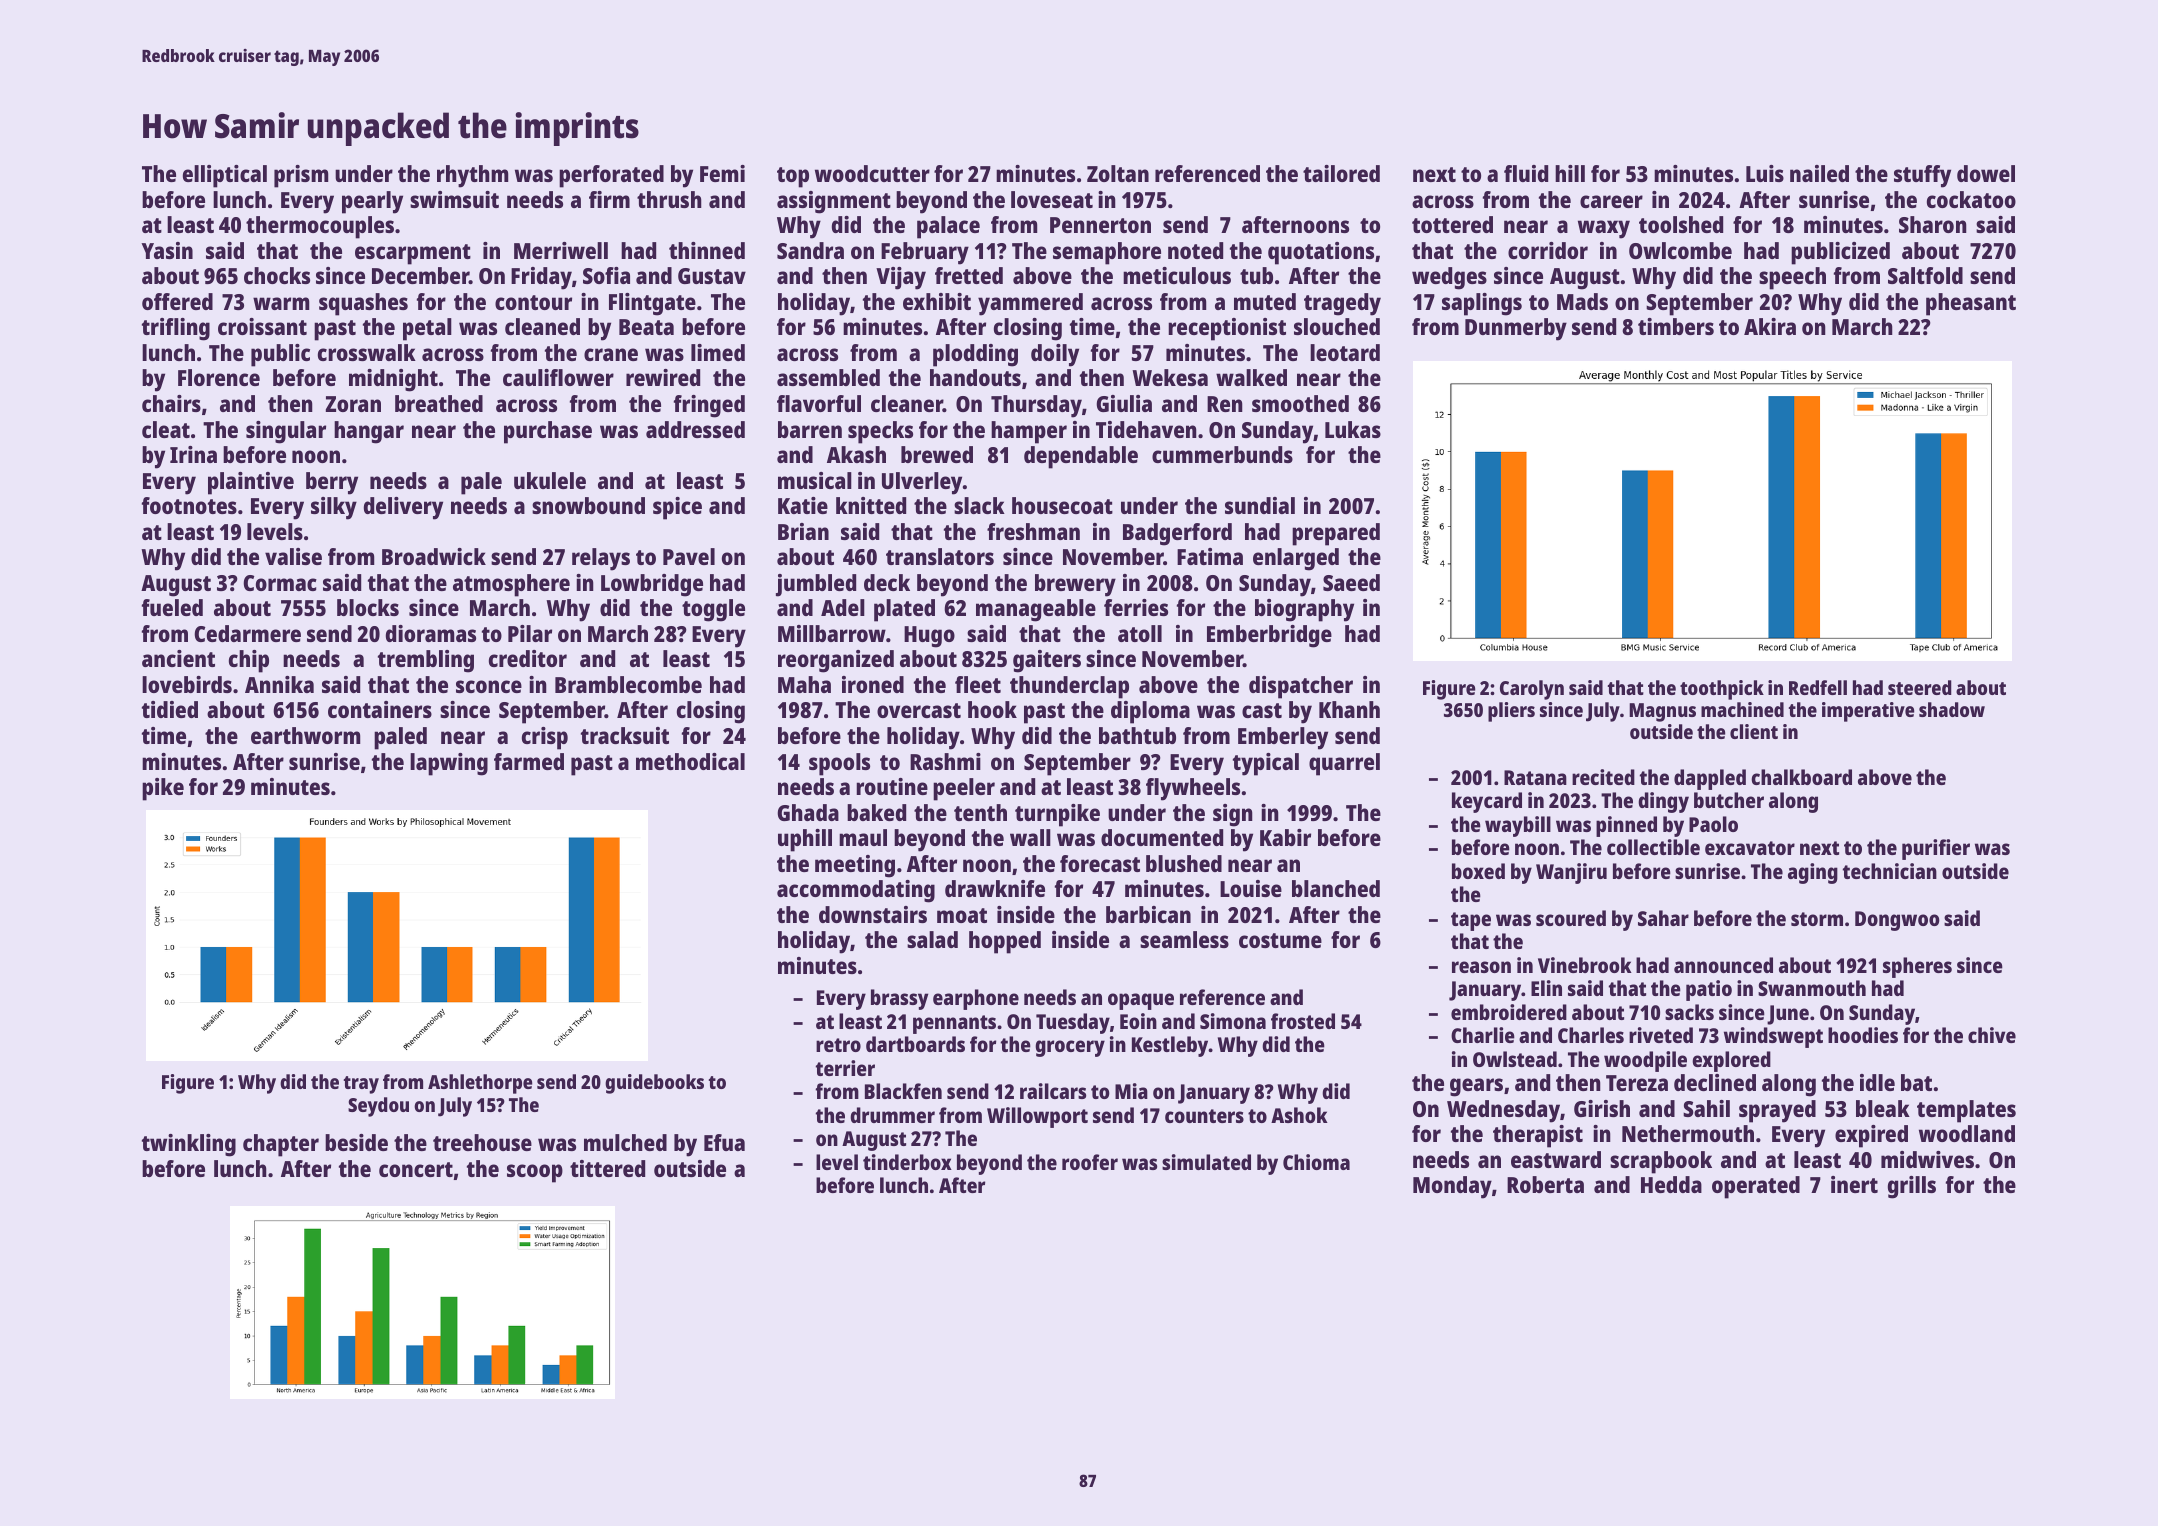 The image size is (2158, 1526). What do you see at coordinates (1545, 1184) in the page?
I see `Roberta` at bounding box center [1545, 1184].
